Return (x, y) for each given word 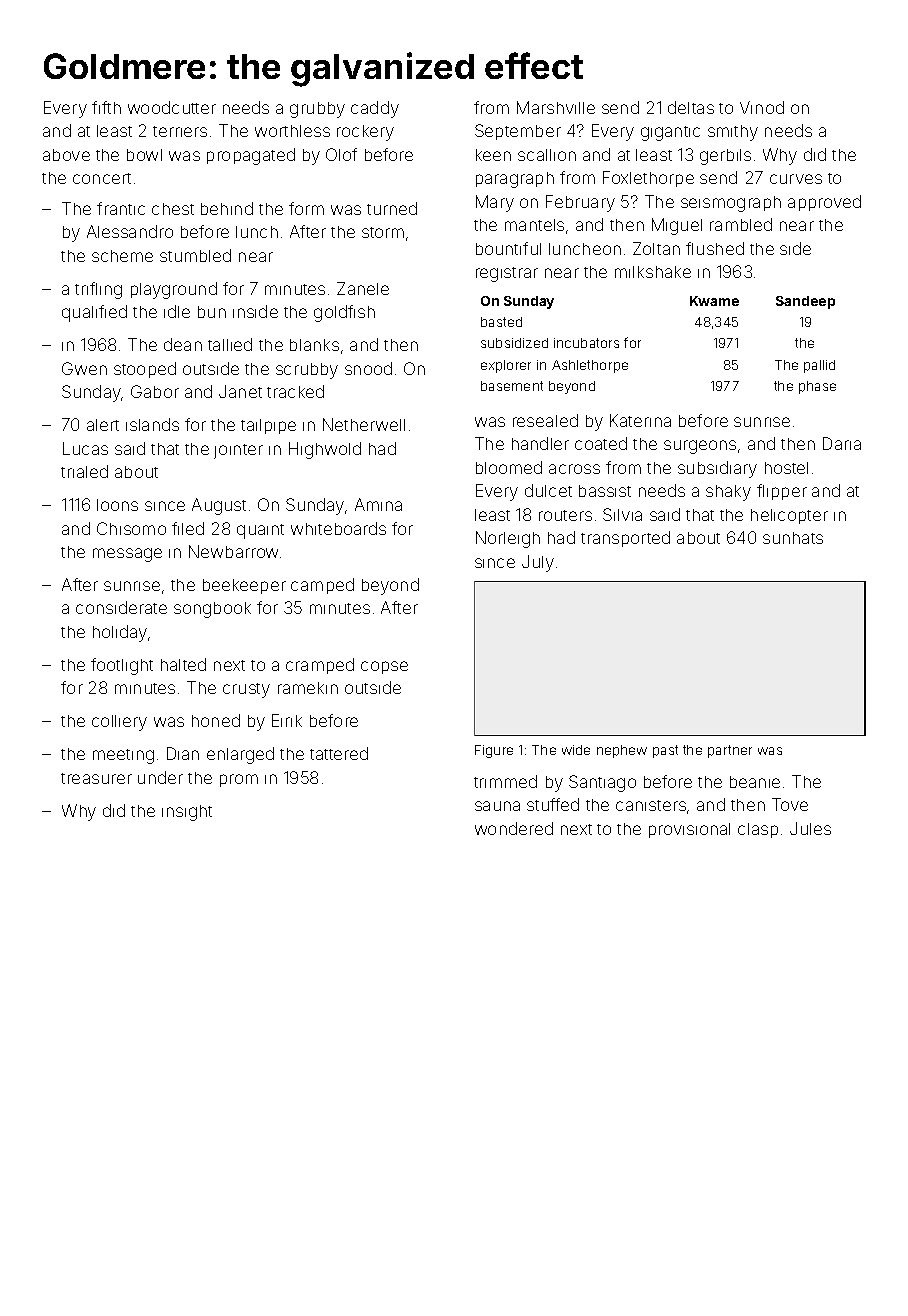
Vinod (762, 107)
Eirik (287, 720)
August (219, 506)
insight (187, 813)
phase (817, 387)
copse (384, 667)
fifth (106, 107)
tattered (339, 753)
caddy (375, 109)
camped (322, 586)
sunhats (793, 538)
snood (368, 368)
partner (730, 751)
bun (212, 312)
